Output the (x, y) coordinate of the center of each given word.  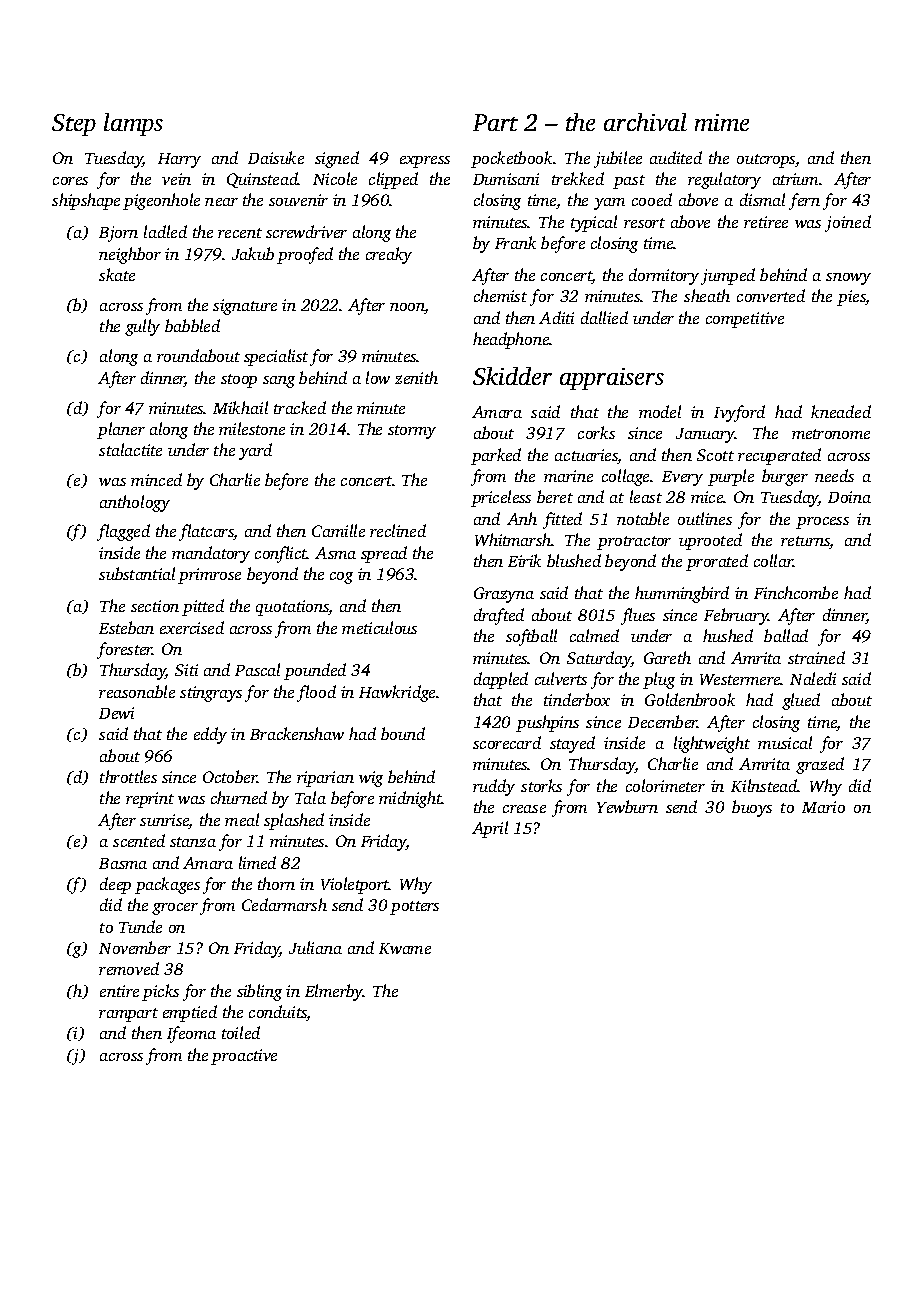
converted (771, 295)
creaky (389, 255)
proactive (244, 1057)
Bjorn (118, 234)
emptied (190, 1013)
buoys (752, 808)
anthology (135, 503)
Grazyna (504, 595)
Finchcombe (796, 592)
